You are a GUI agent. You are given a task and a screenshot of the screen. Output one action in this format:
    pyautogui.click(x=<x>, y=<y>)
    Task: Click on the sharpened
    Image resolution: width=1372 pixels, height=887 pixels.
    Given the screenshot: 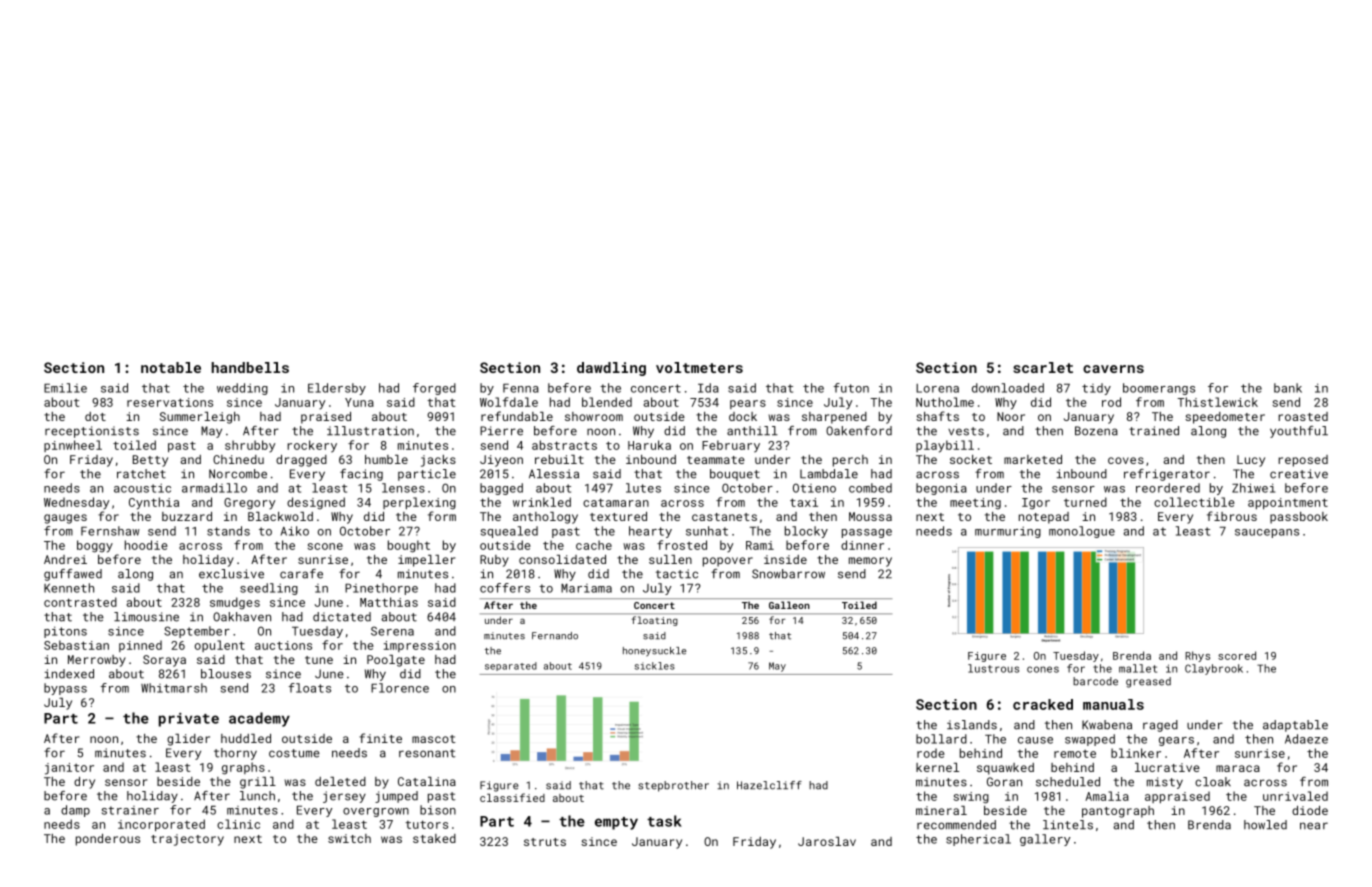 What is the action you would take?
    pyautogui.click(x=834, y=418)
